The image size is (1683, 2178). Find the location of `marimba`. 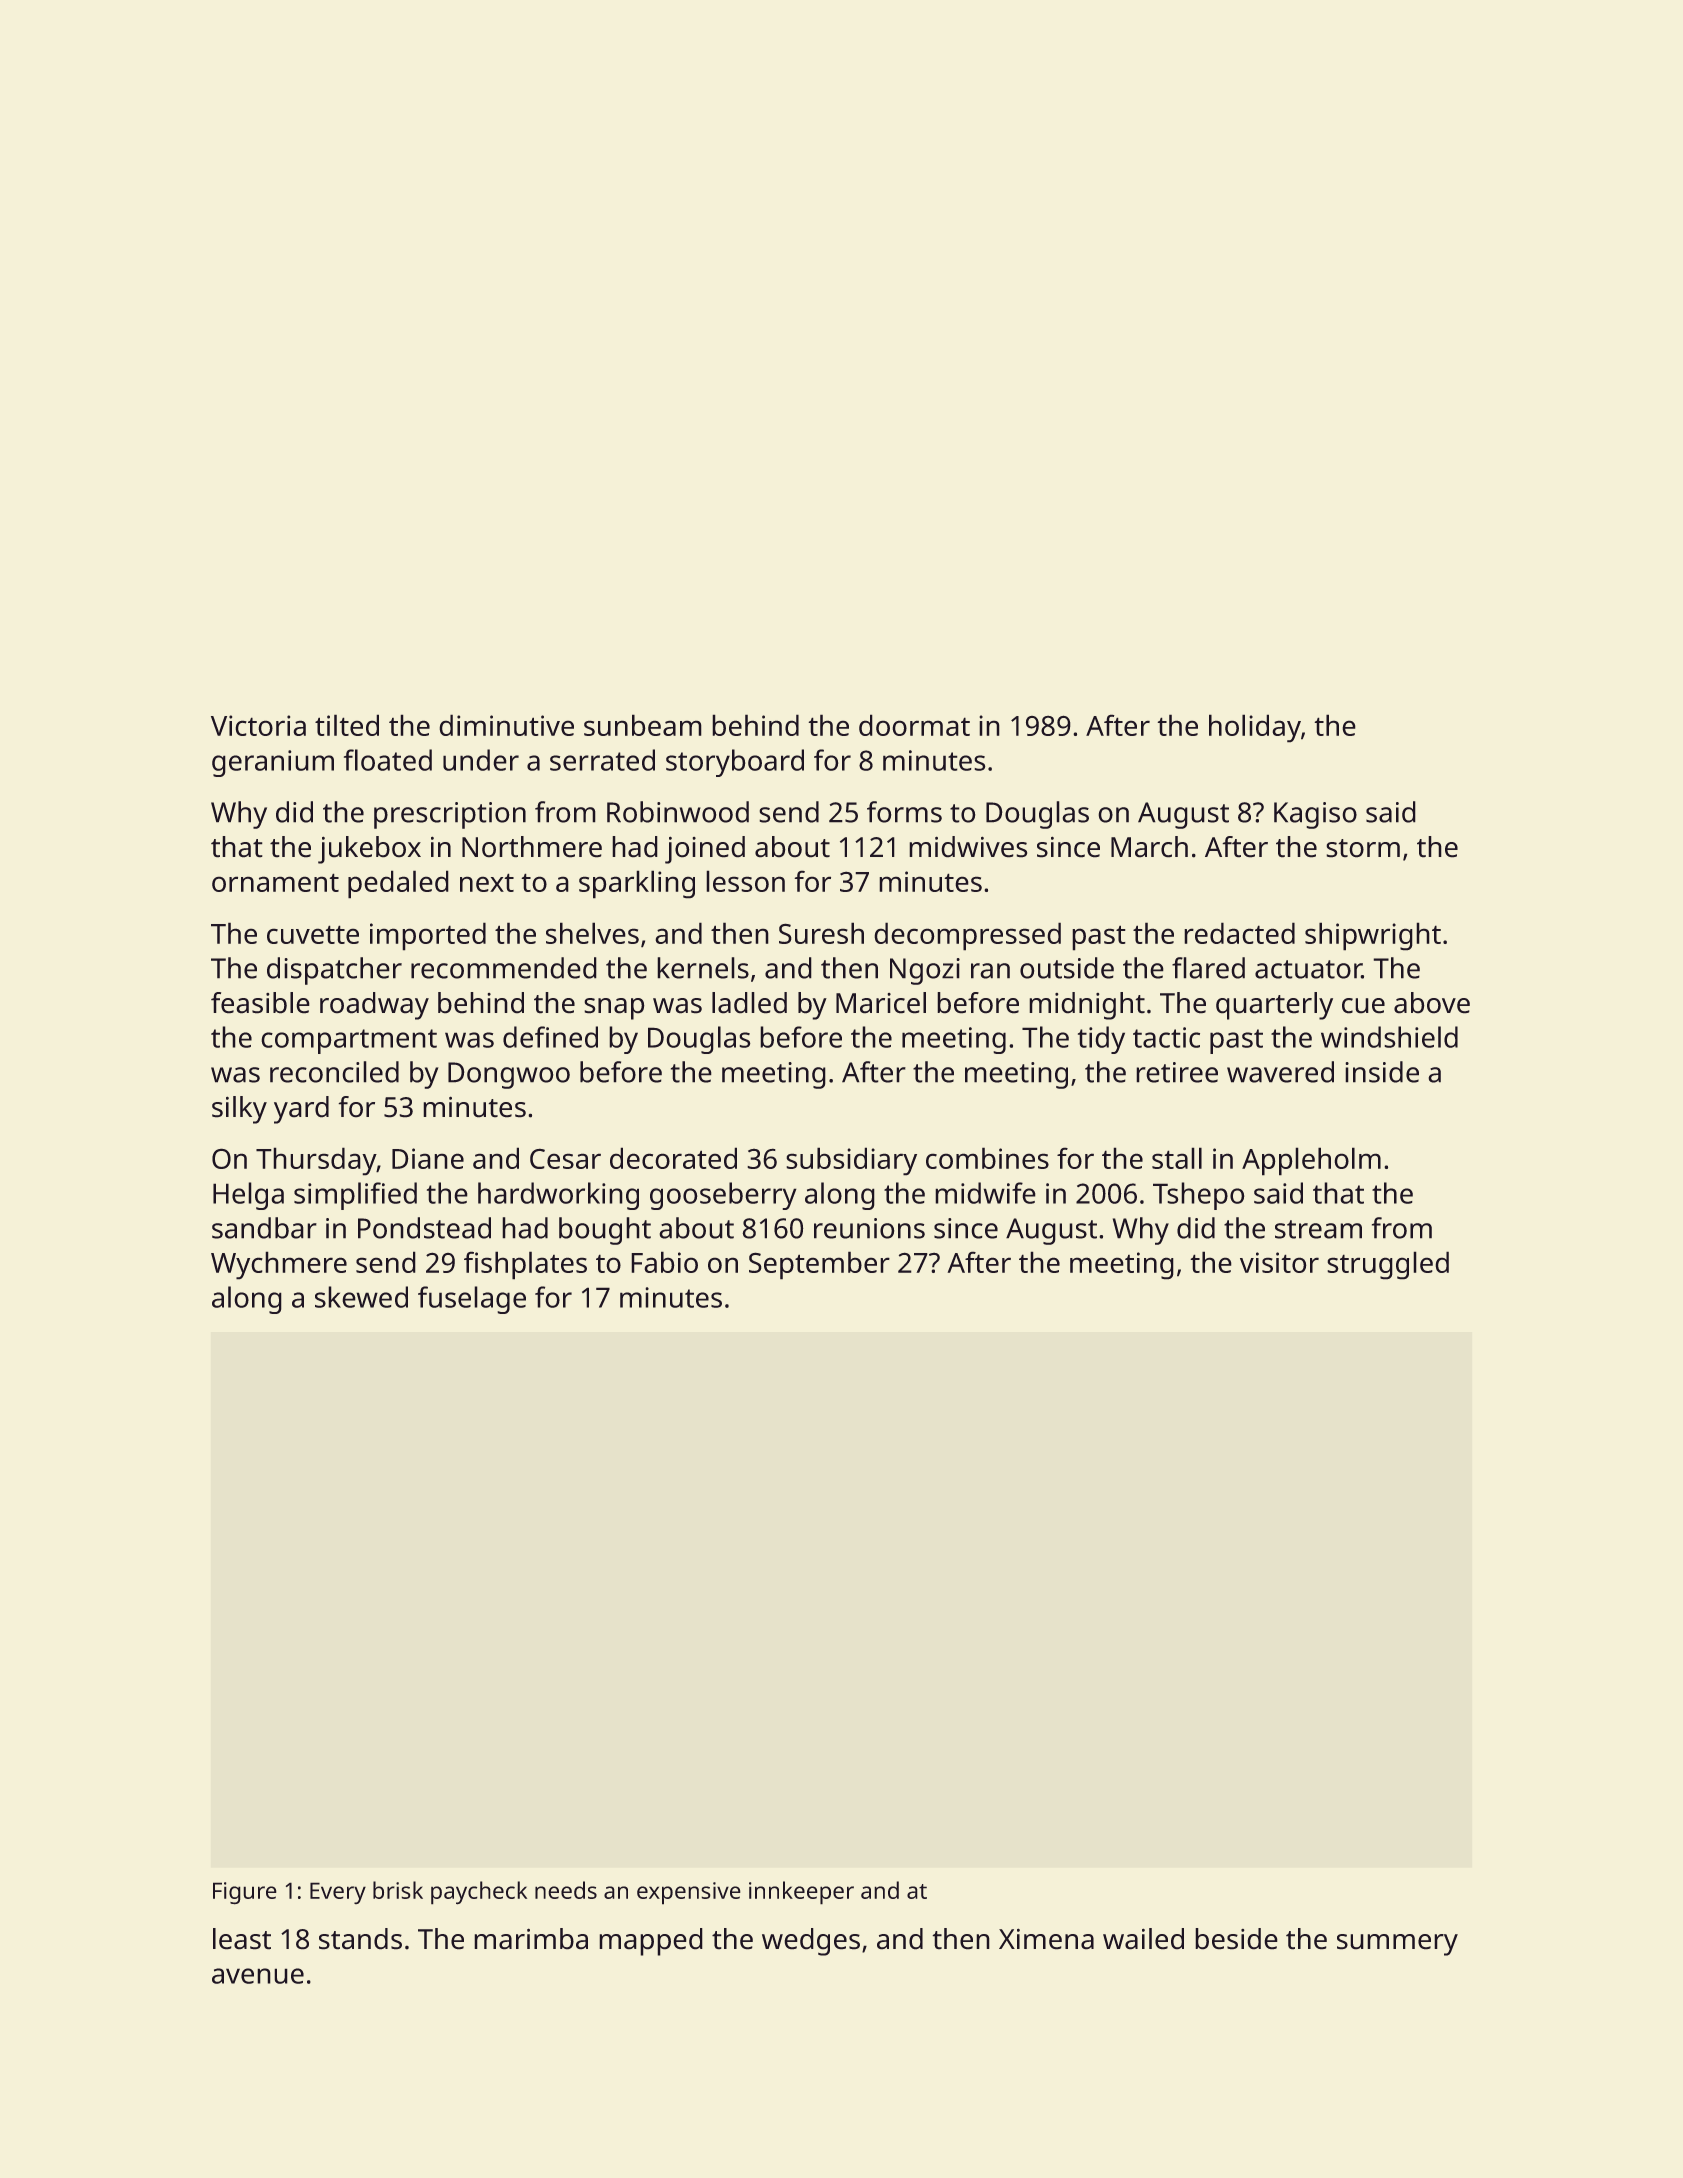

marimba is located at coordinates (531, 1938).
